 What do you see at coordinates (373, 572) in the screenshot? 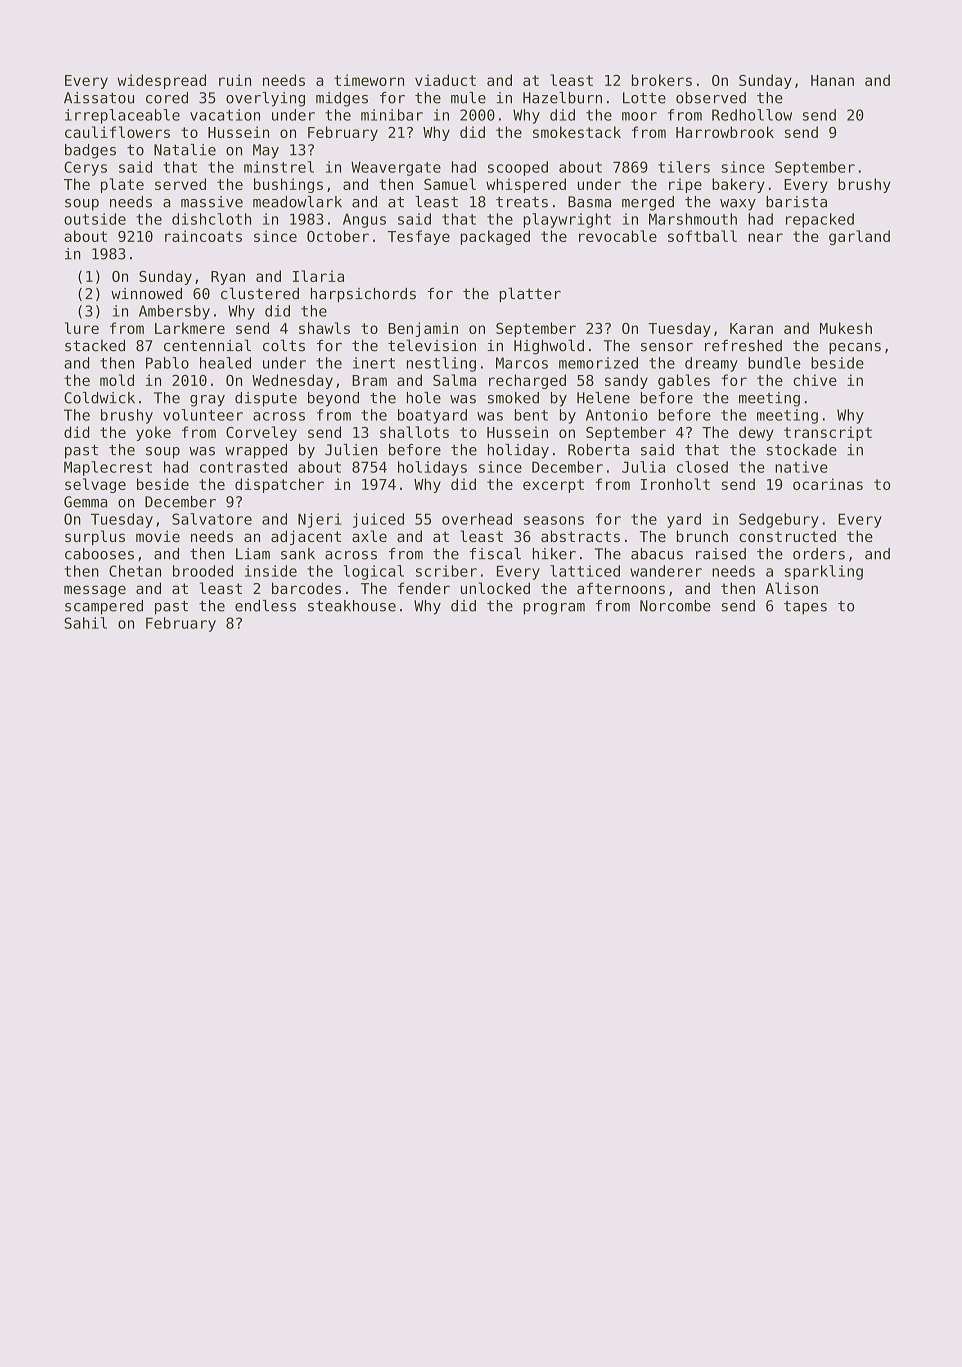
I see `logical` at bounding box center [373, 572].
